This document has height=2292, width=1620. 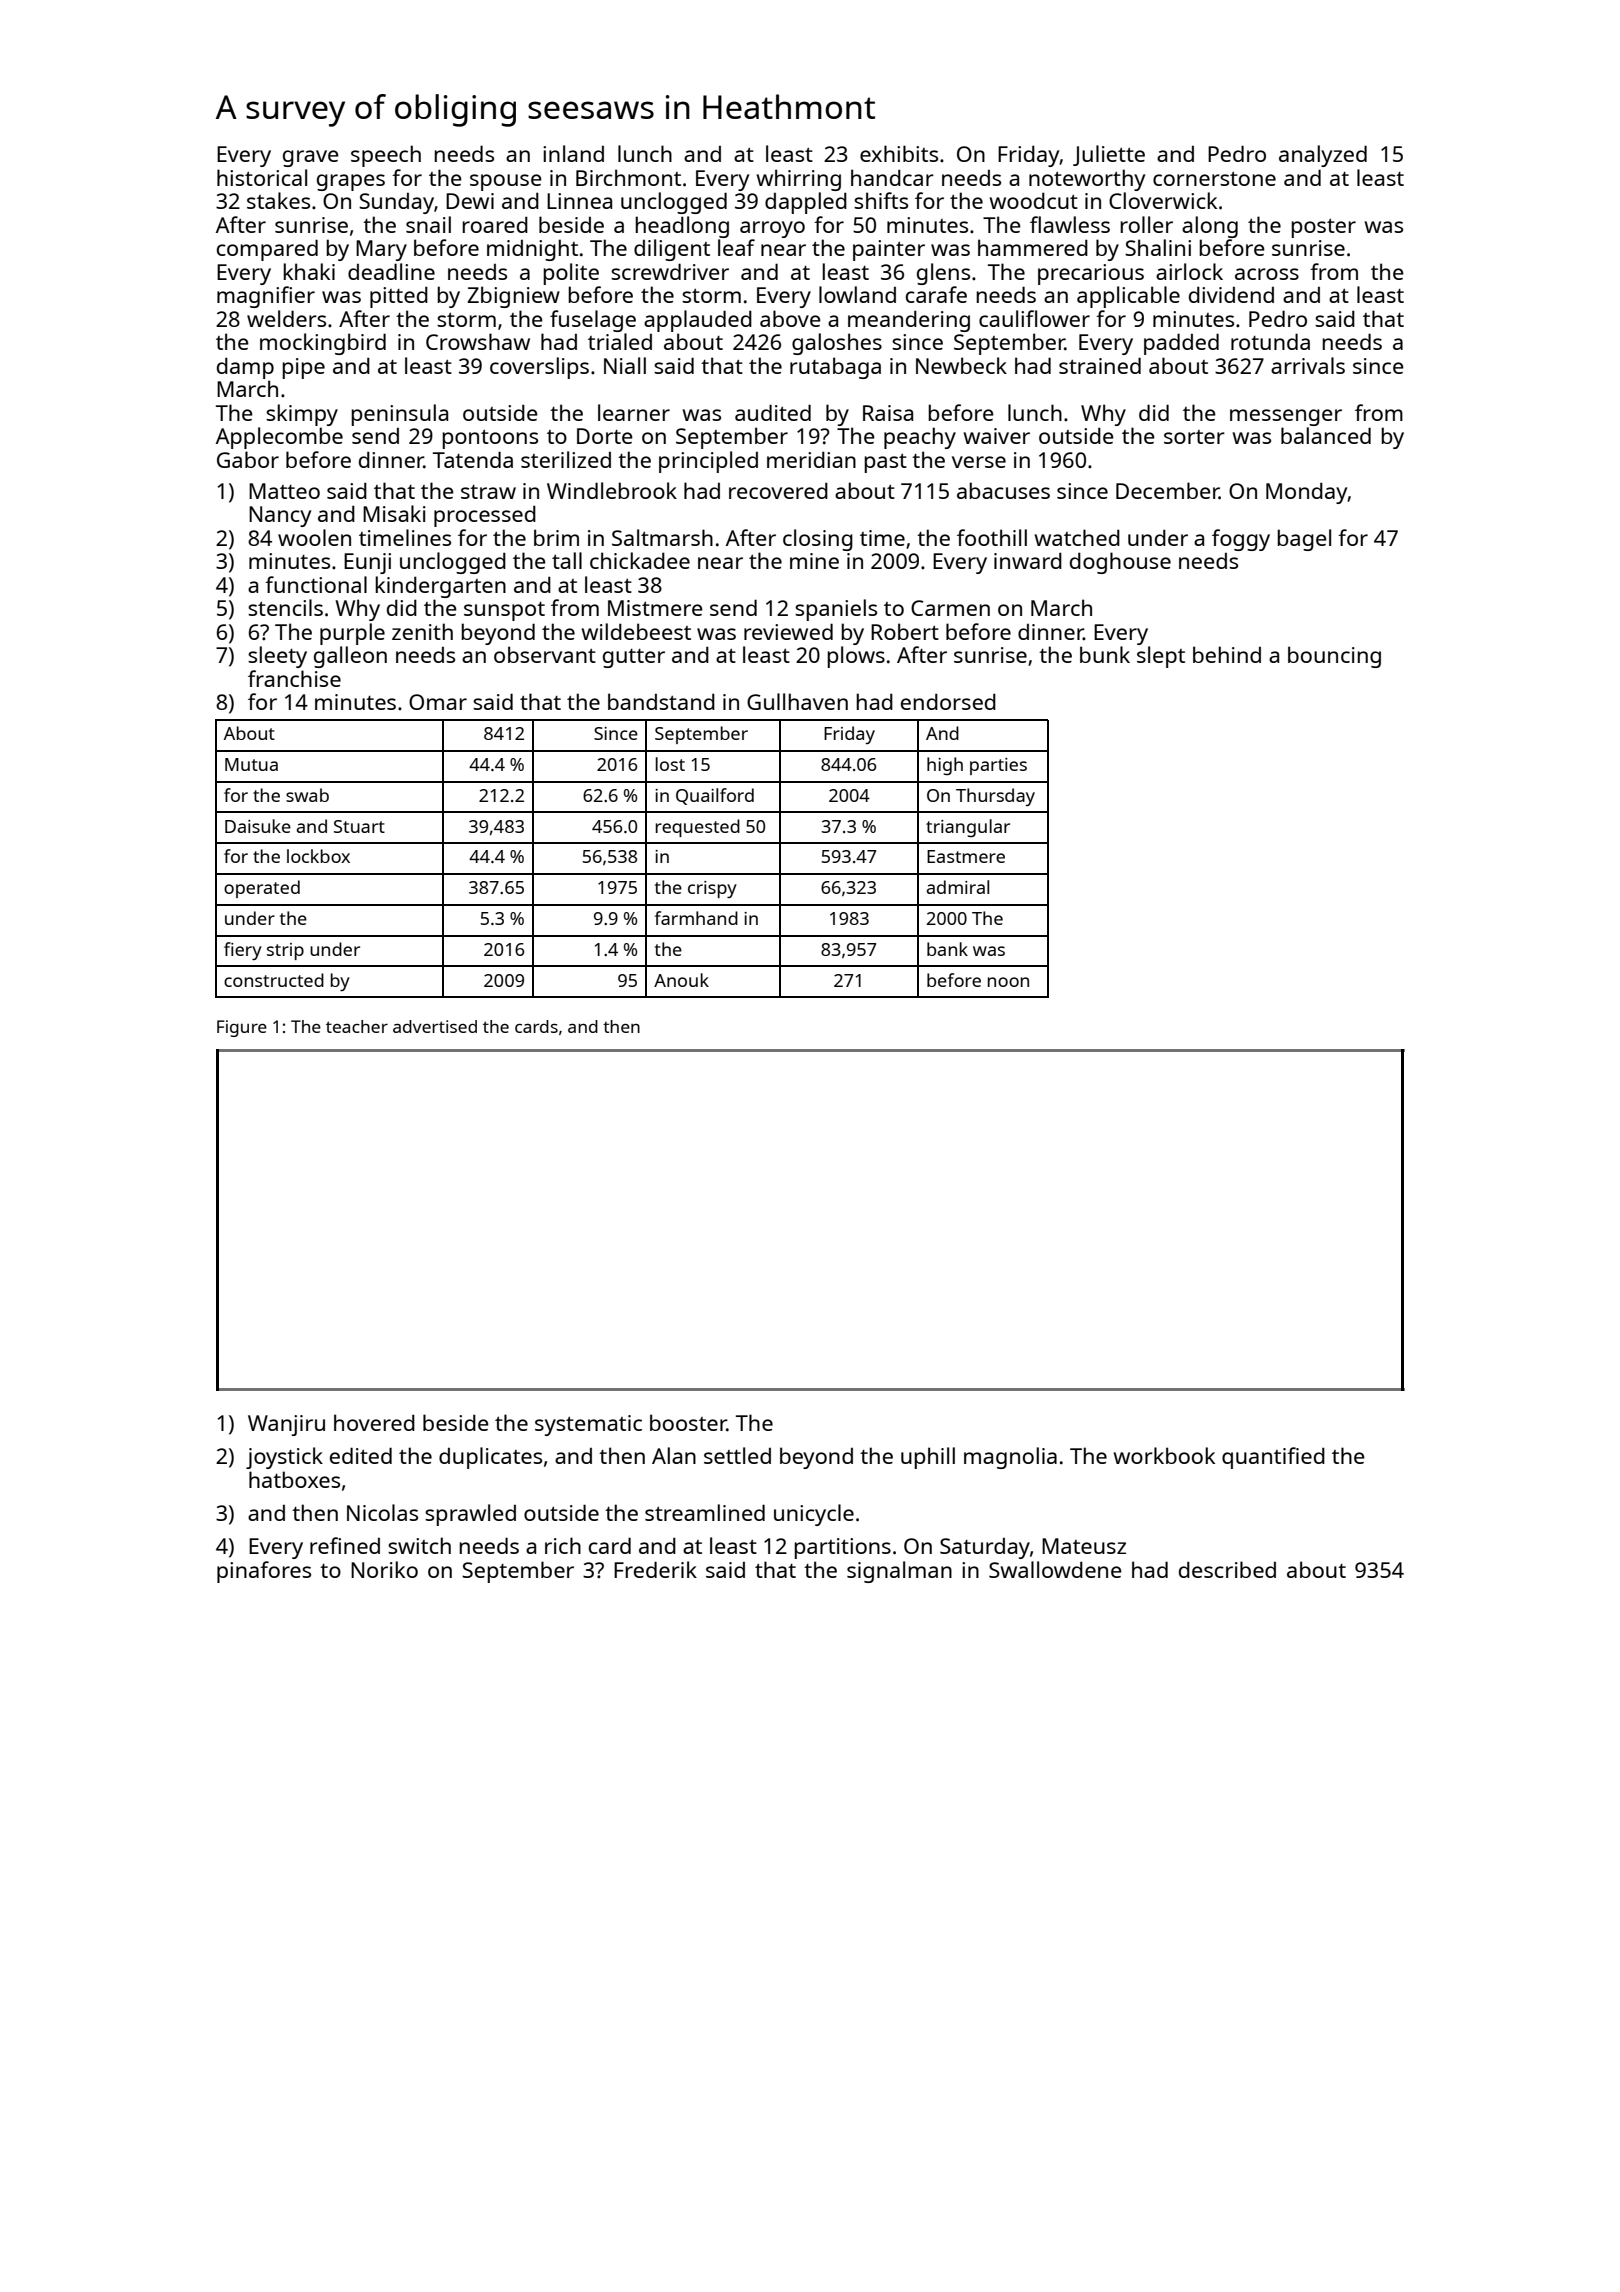 What do you see at coordinates (1334, 657) in the document?
I see `bouncing` at bounding box center [1334, 657].
